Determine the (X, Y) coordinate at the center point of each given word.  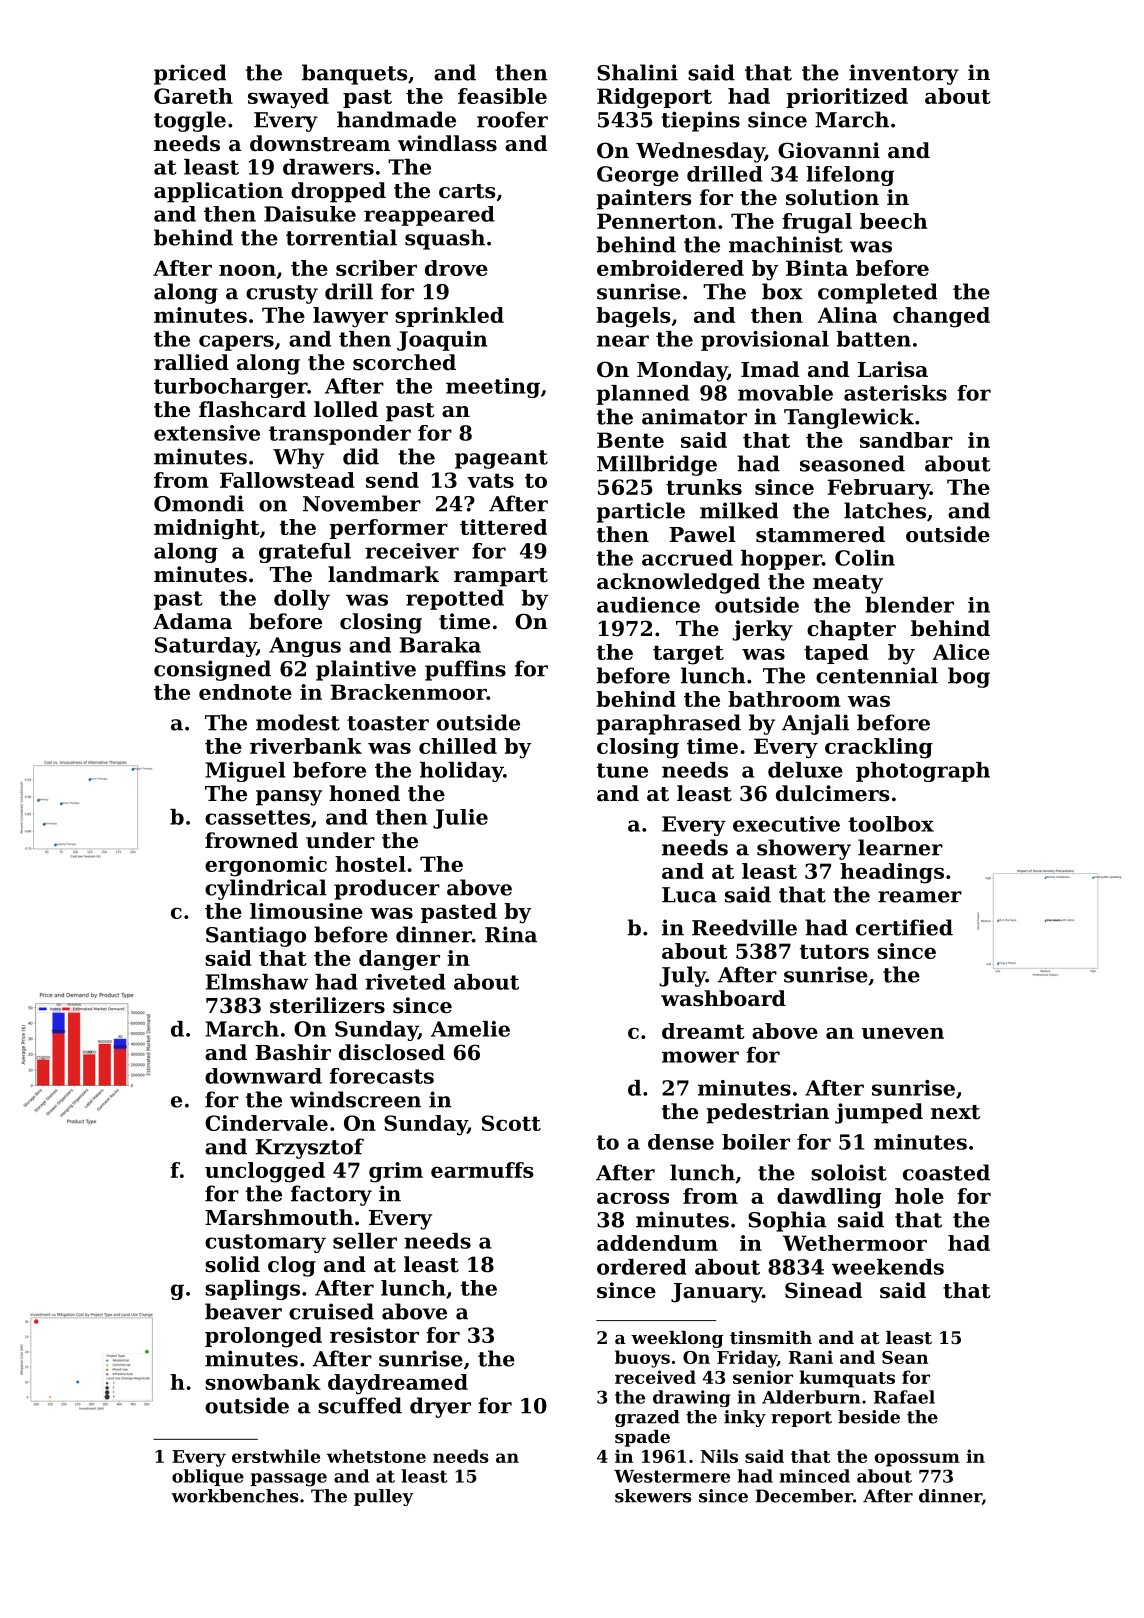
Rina (511, 934)
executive (786, 824)
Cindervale (266, 1123)
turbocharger (230, 388)
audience (648, 605)
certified (904, 927)
